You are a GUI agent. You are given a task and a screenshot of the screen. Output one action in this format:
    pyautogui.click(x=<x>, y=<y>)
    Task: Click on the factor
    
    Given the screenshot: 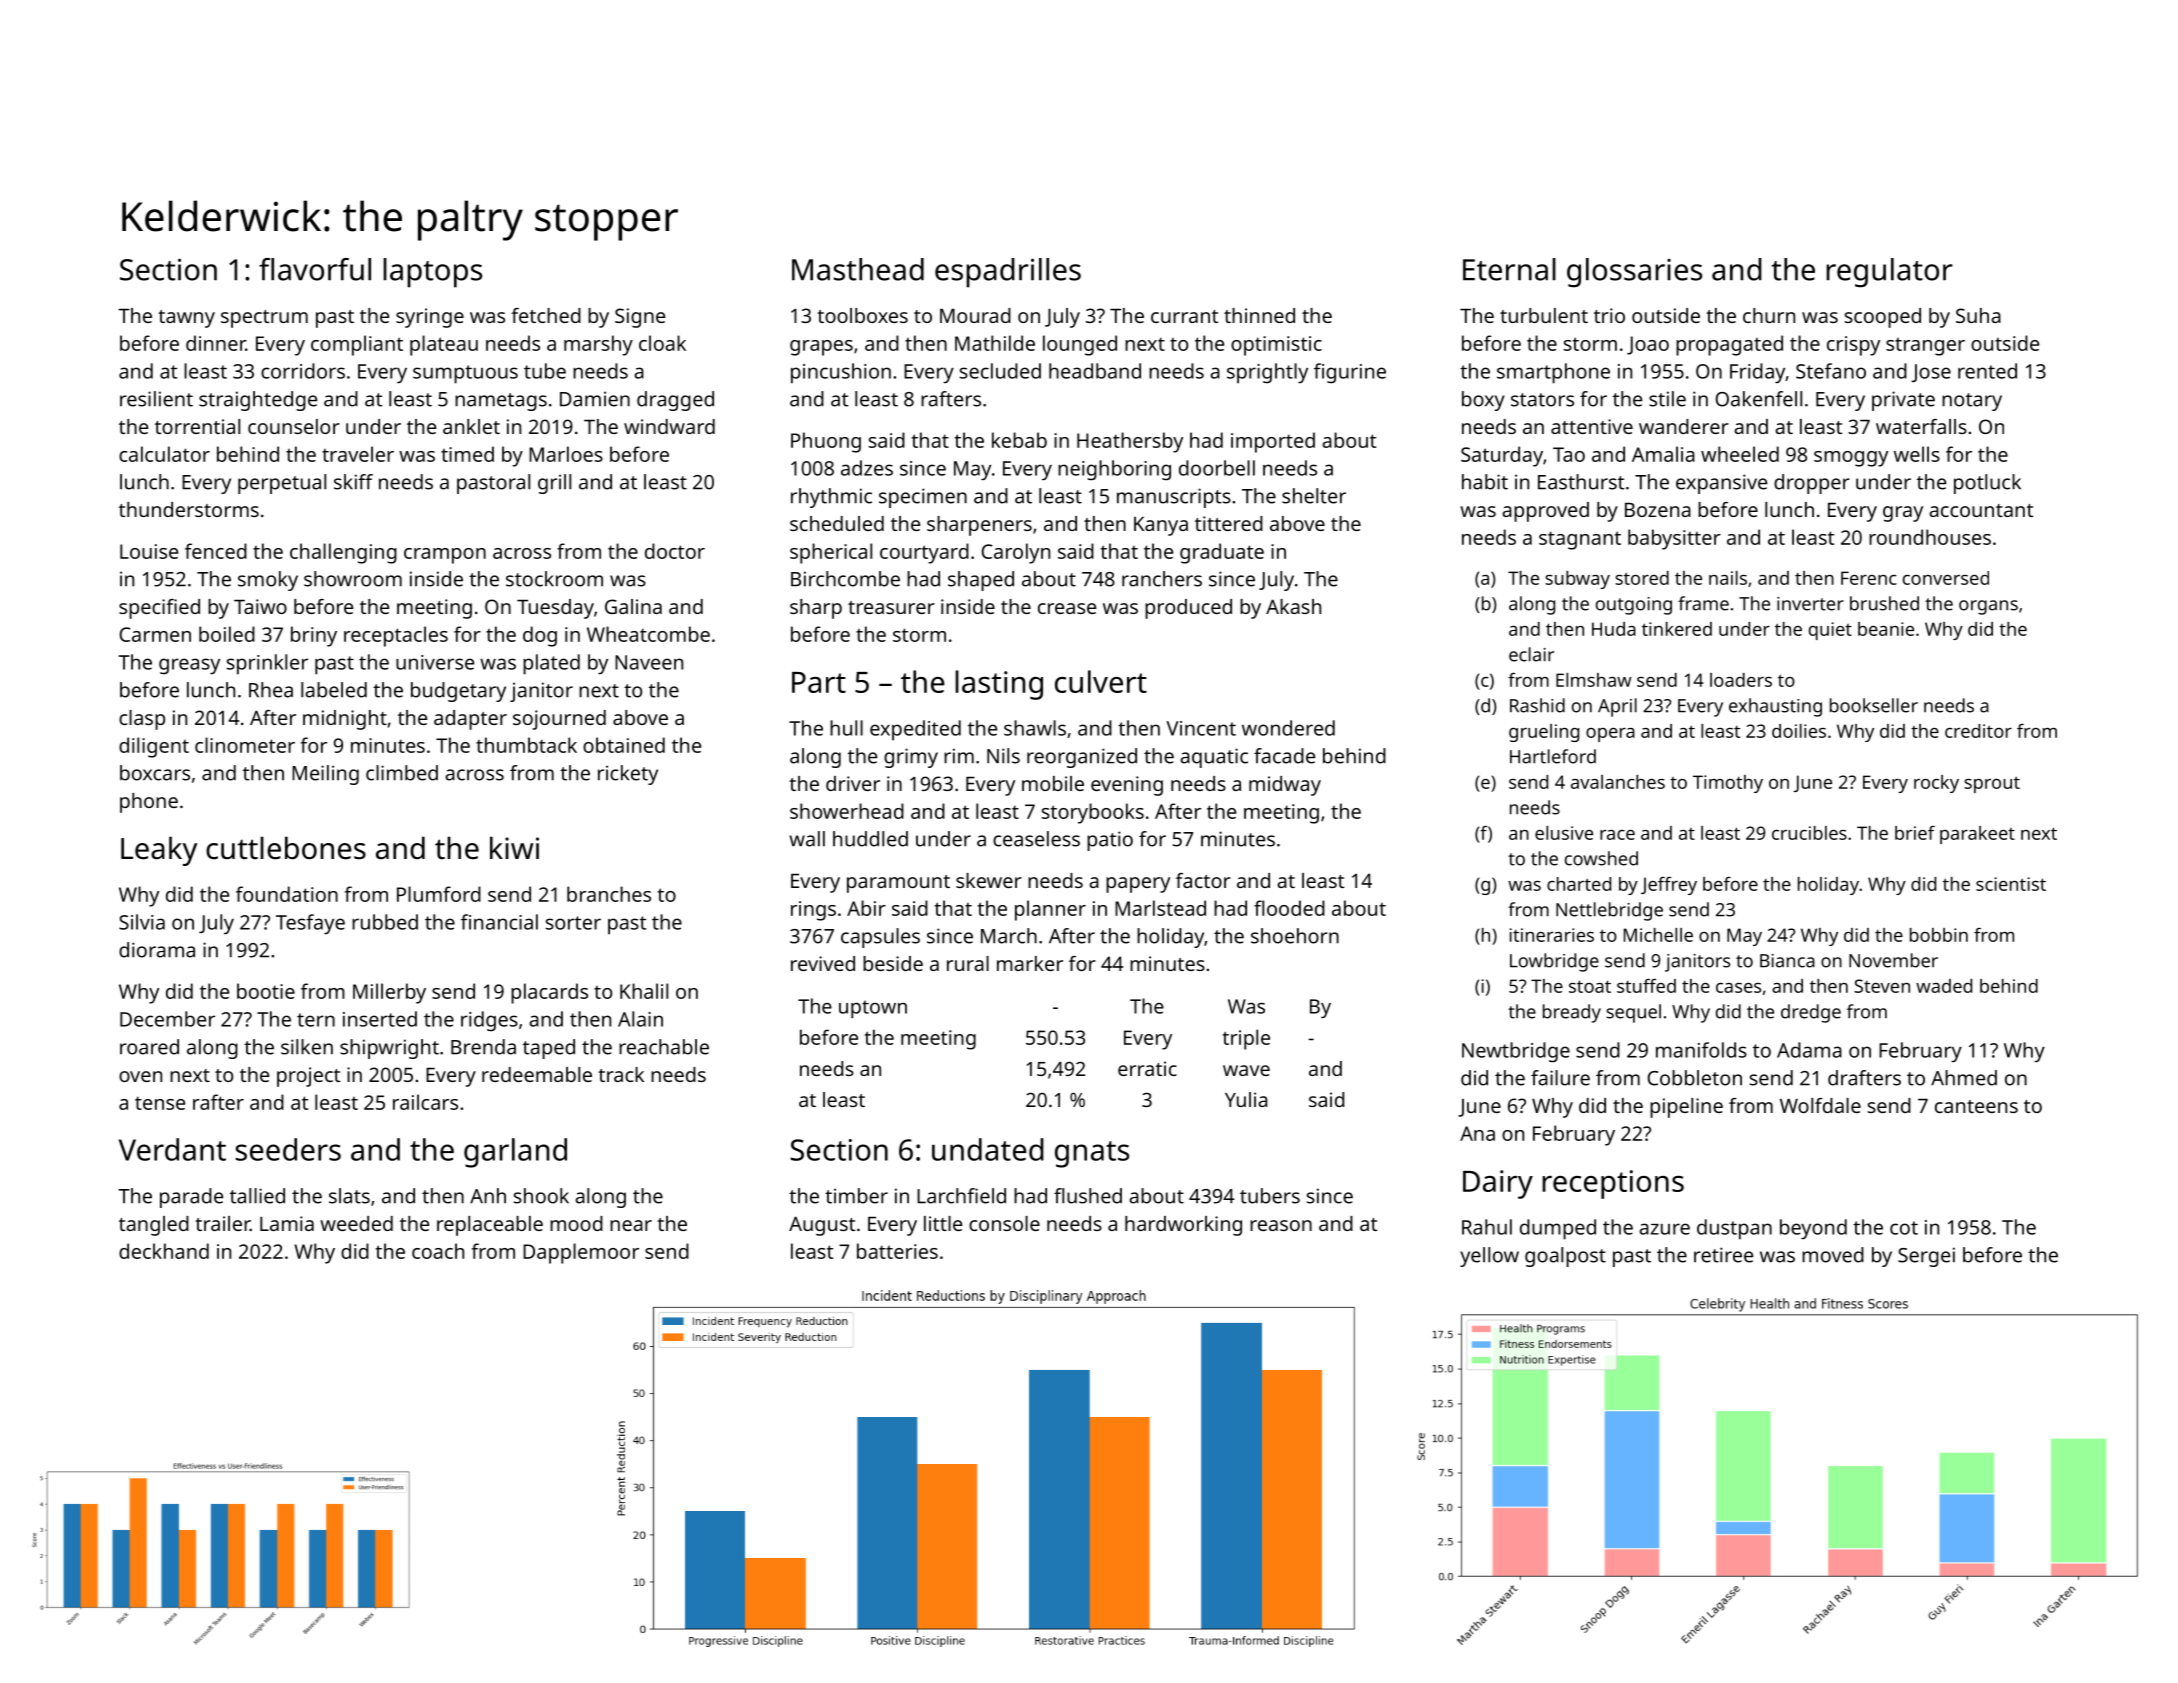 What is the action you would take?
    pyautogui.click(x=1203, y=880)
